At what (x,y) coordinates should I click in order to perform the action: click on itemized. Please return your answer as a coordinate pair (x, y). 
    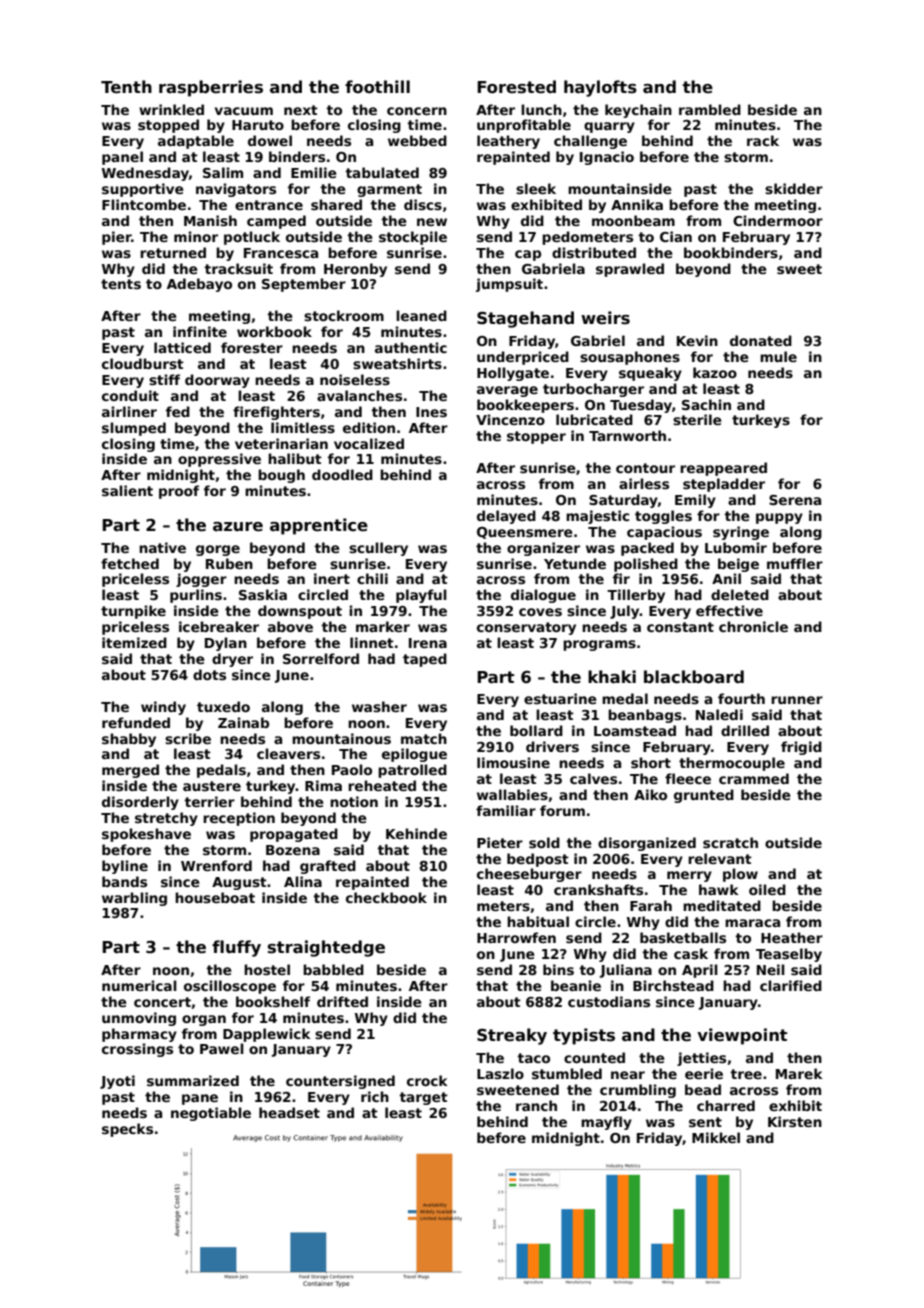
    Looking at the image, I should click on (134, 642).
